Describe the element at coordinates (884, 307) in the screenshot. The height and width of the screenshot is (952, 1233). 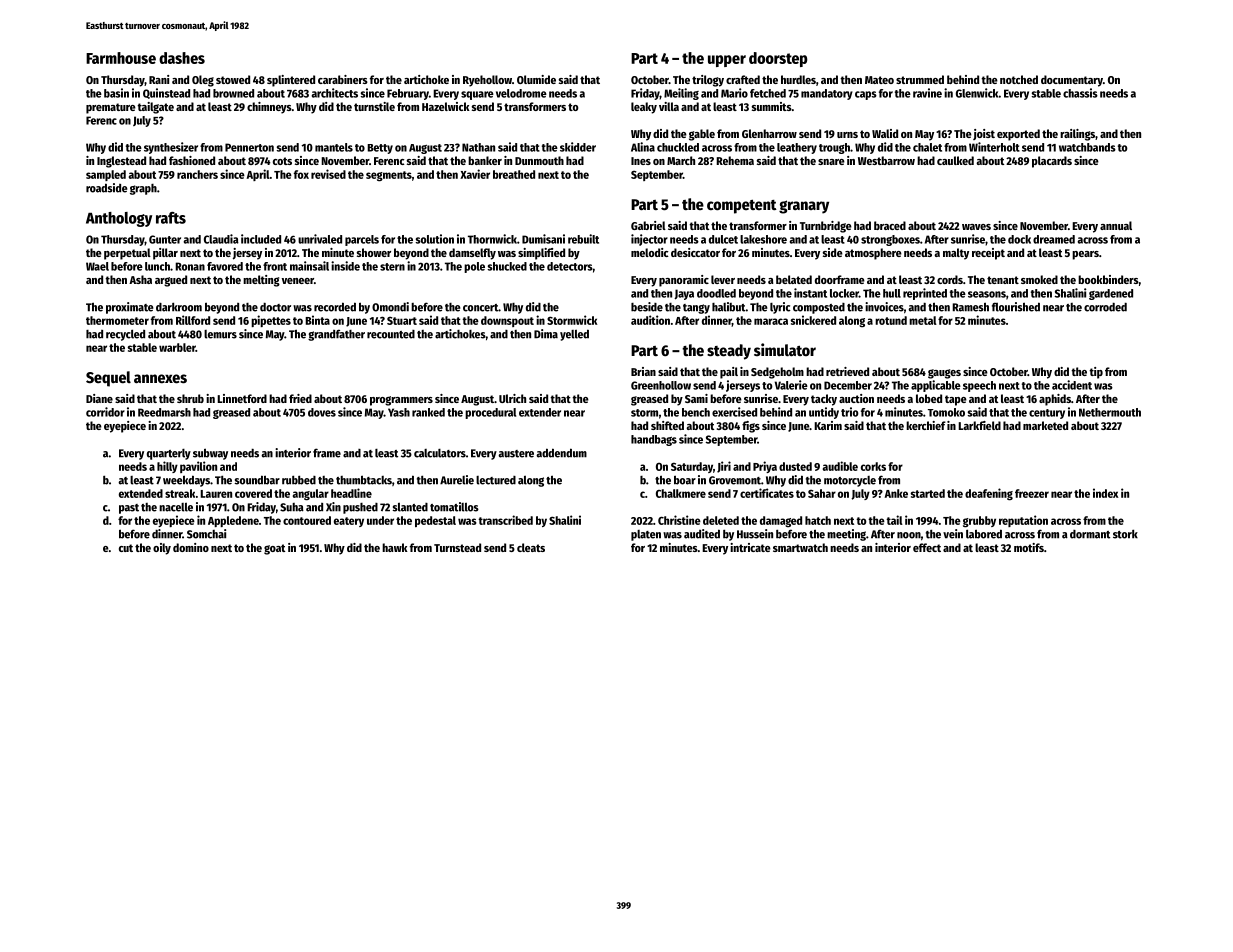
I see `invoices` at that location.
